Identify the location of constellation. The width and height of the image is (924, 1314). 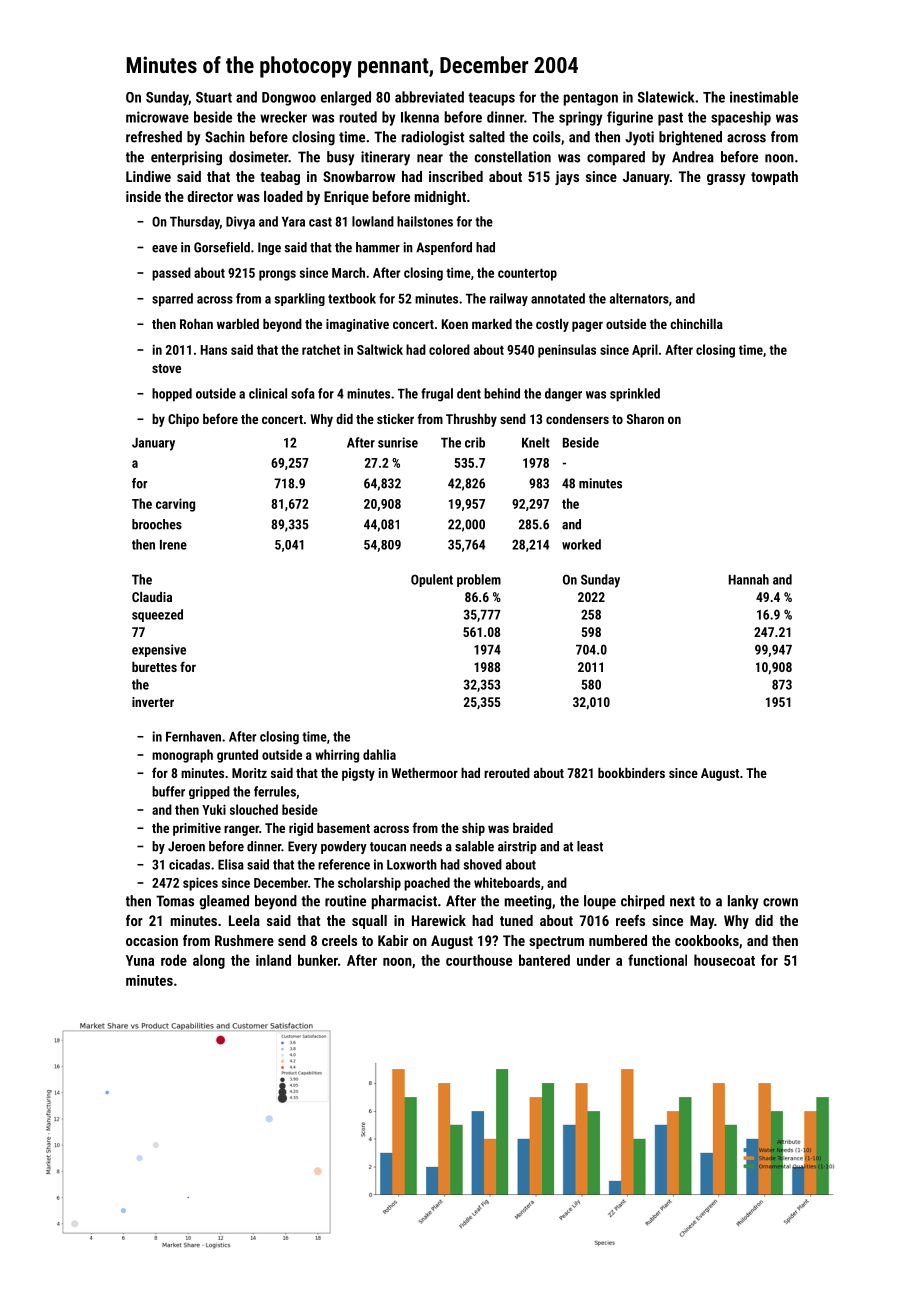
(513, 157).
